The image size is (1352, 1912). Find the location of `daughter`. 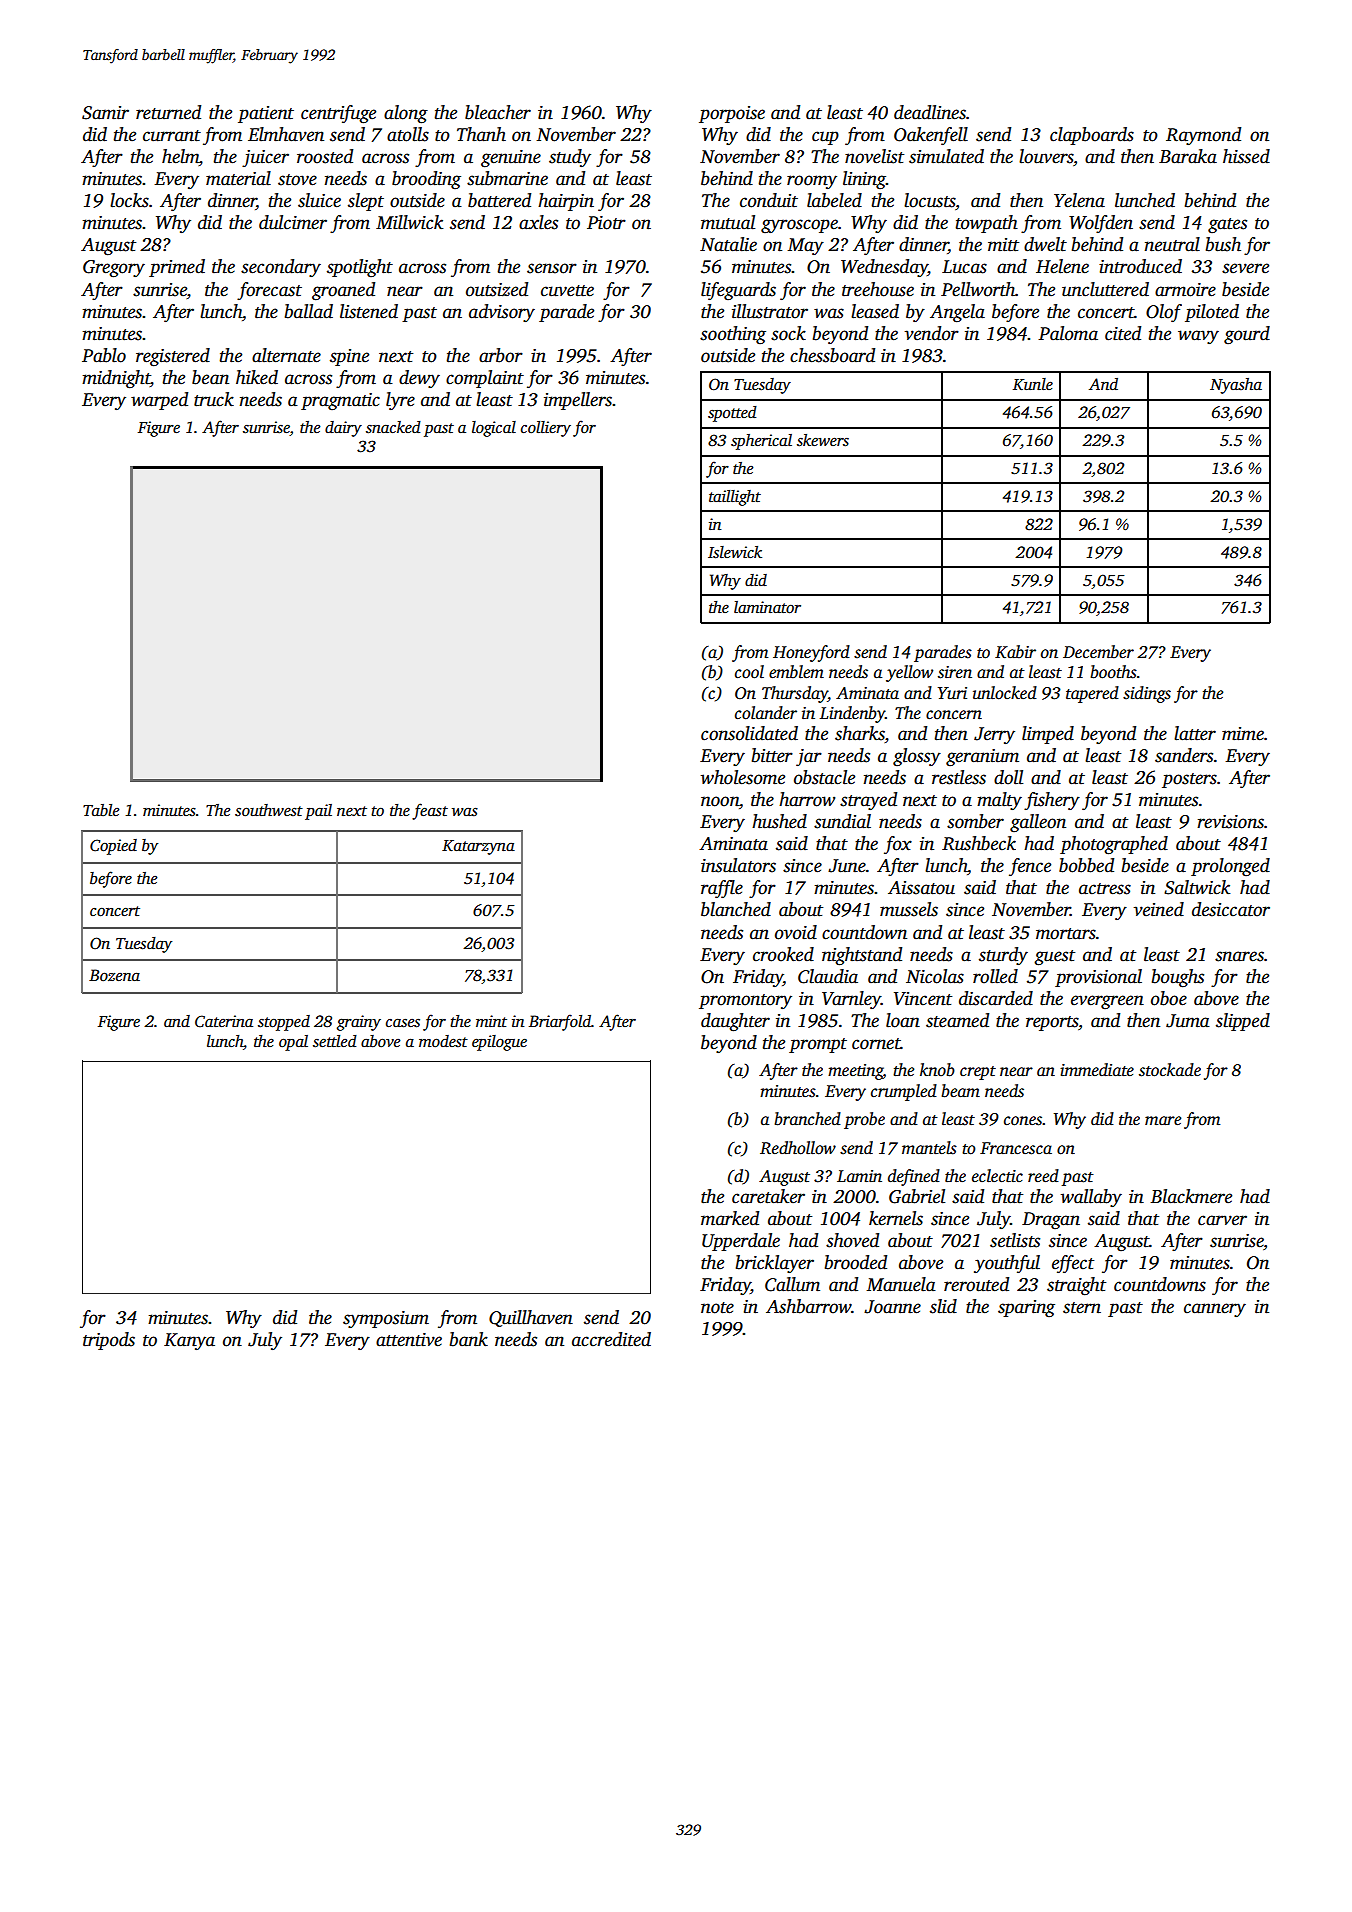

daughter is located at coordinates (735, 1022).
